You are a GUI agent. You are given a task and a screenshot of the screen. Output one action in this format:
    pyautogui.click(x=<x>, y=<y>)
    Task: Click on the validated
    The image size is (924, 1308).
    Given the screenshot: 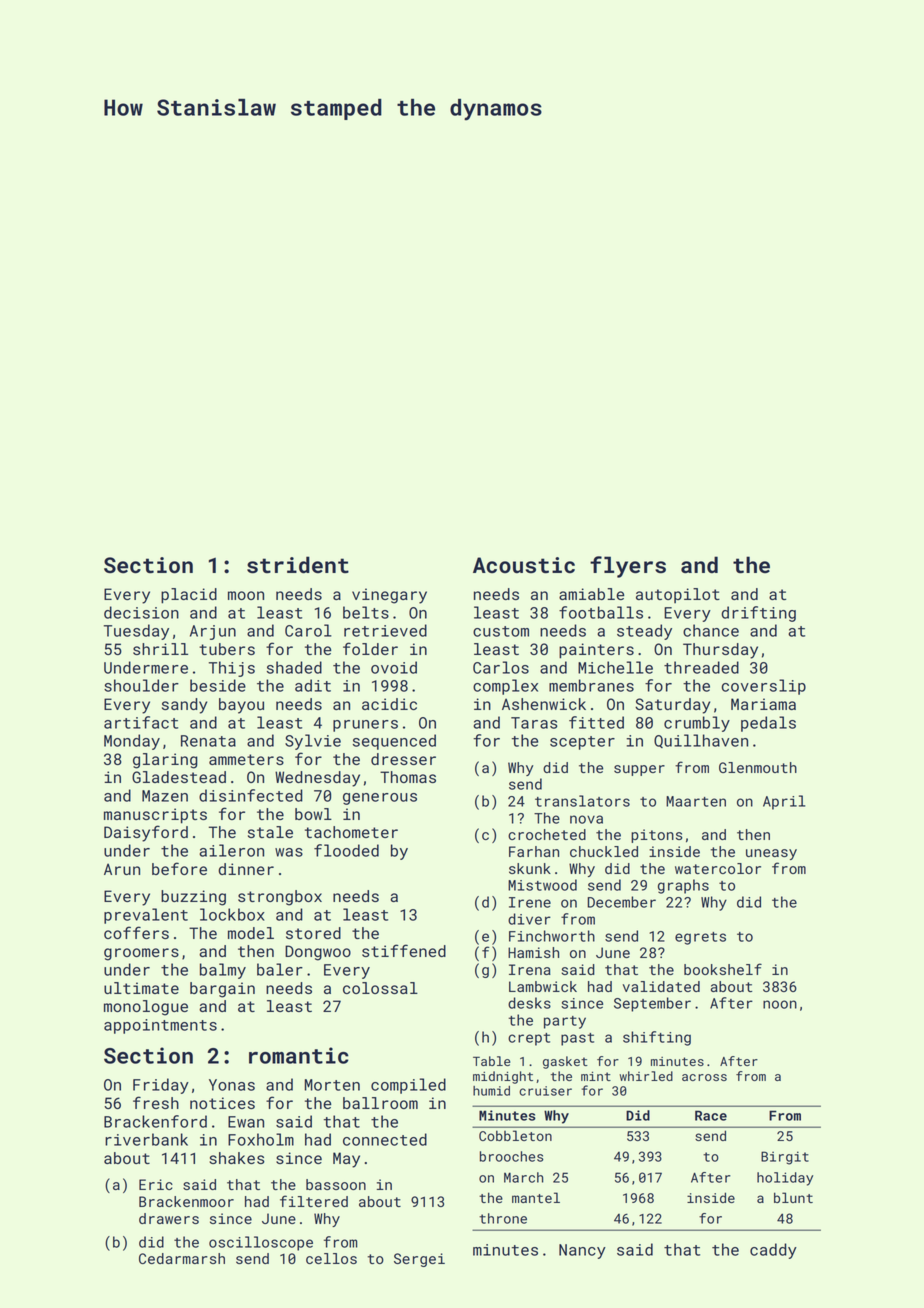 What is the action you would take?
    pyautogui.click(x=661, y=986)
